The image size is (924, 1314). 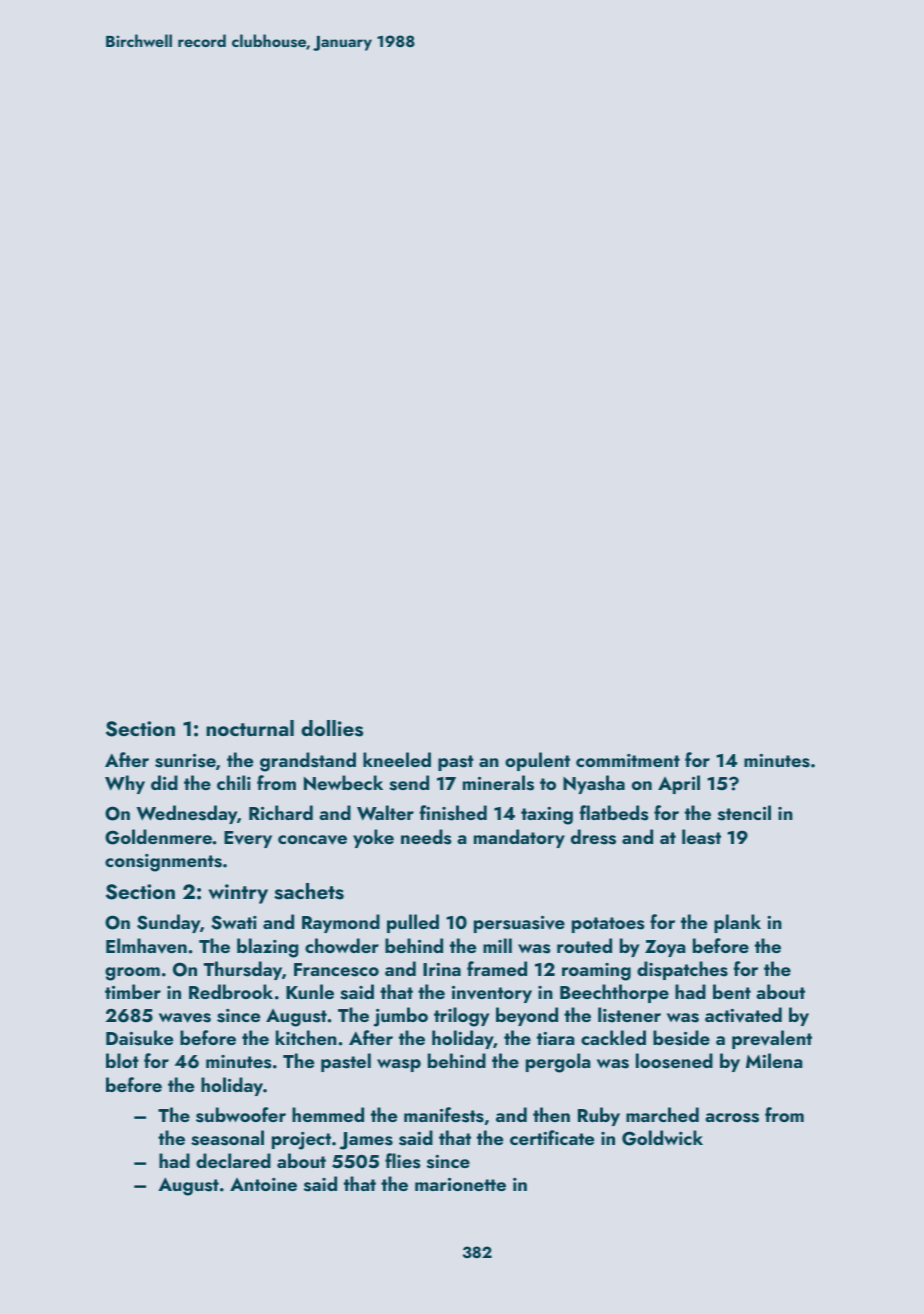 What do you see at coordinates (250, 728) in the document?
I see `nocturnal` at bounding box center [250, 728].
